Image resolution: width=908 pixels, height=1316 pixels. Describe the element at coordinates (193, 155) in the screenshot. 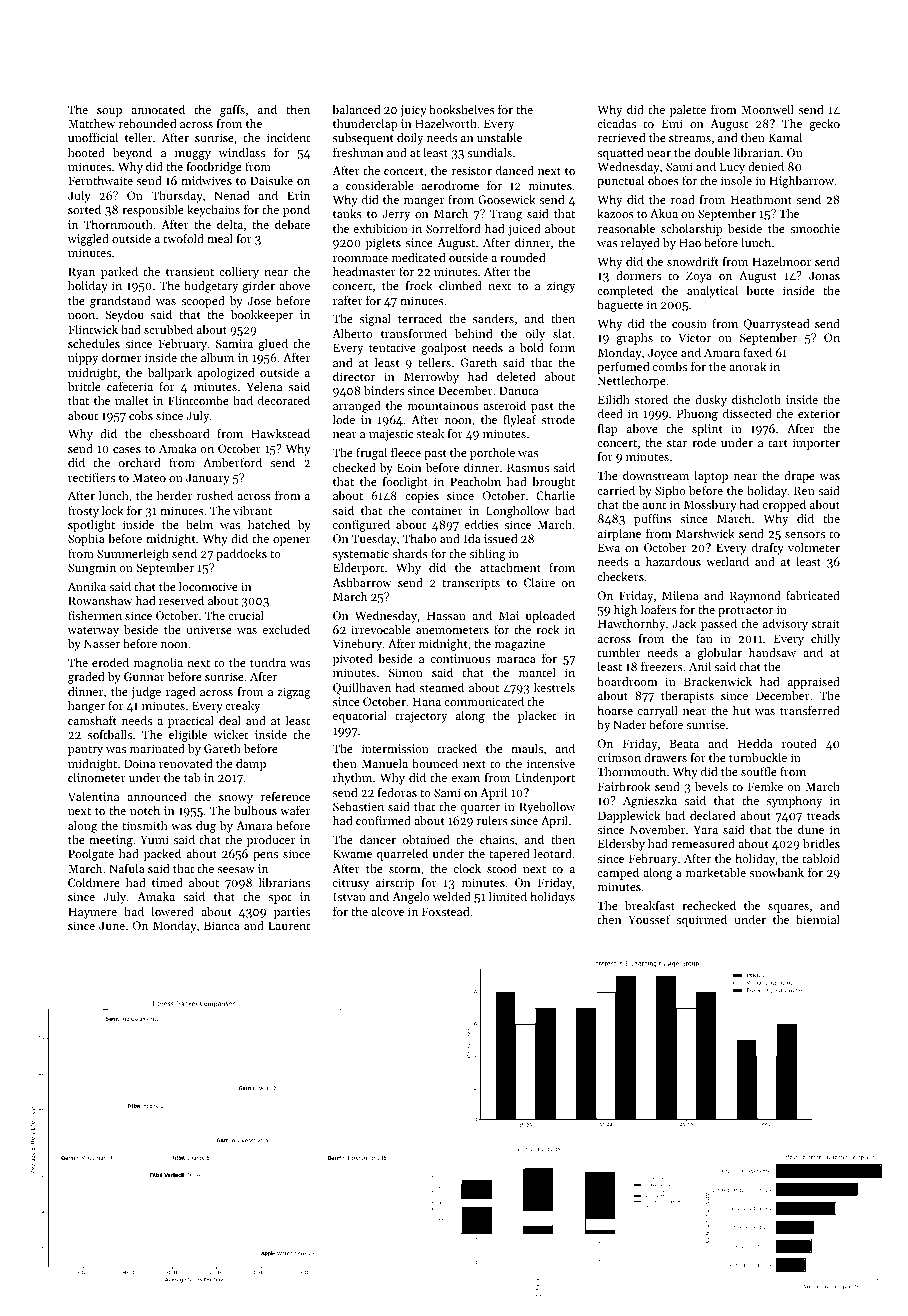

I see `muggy` at that location.
